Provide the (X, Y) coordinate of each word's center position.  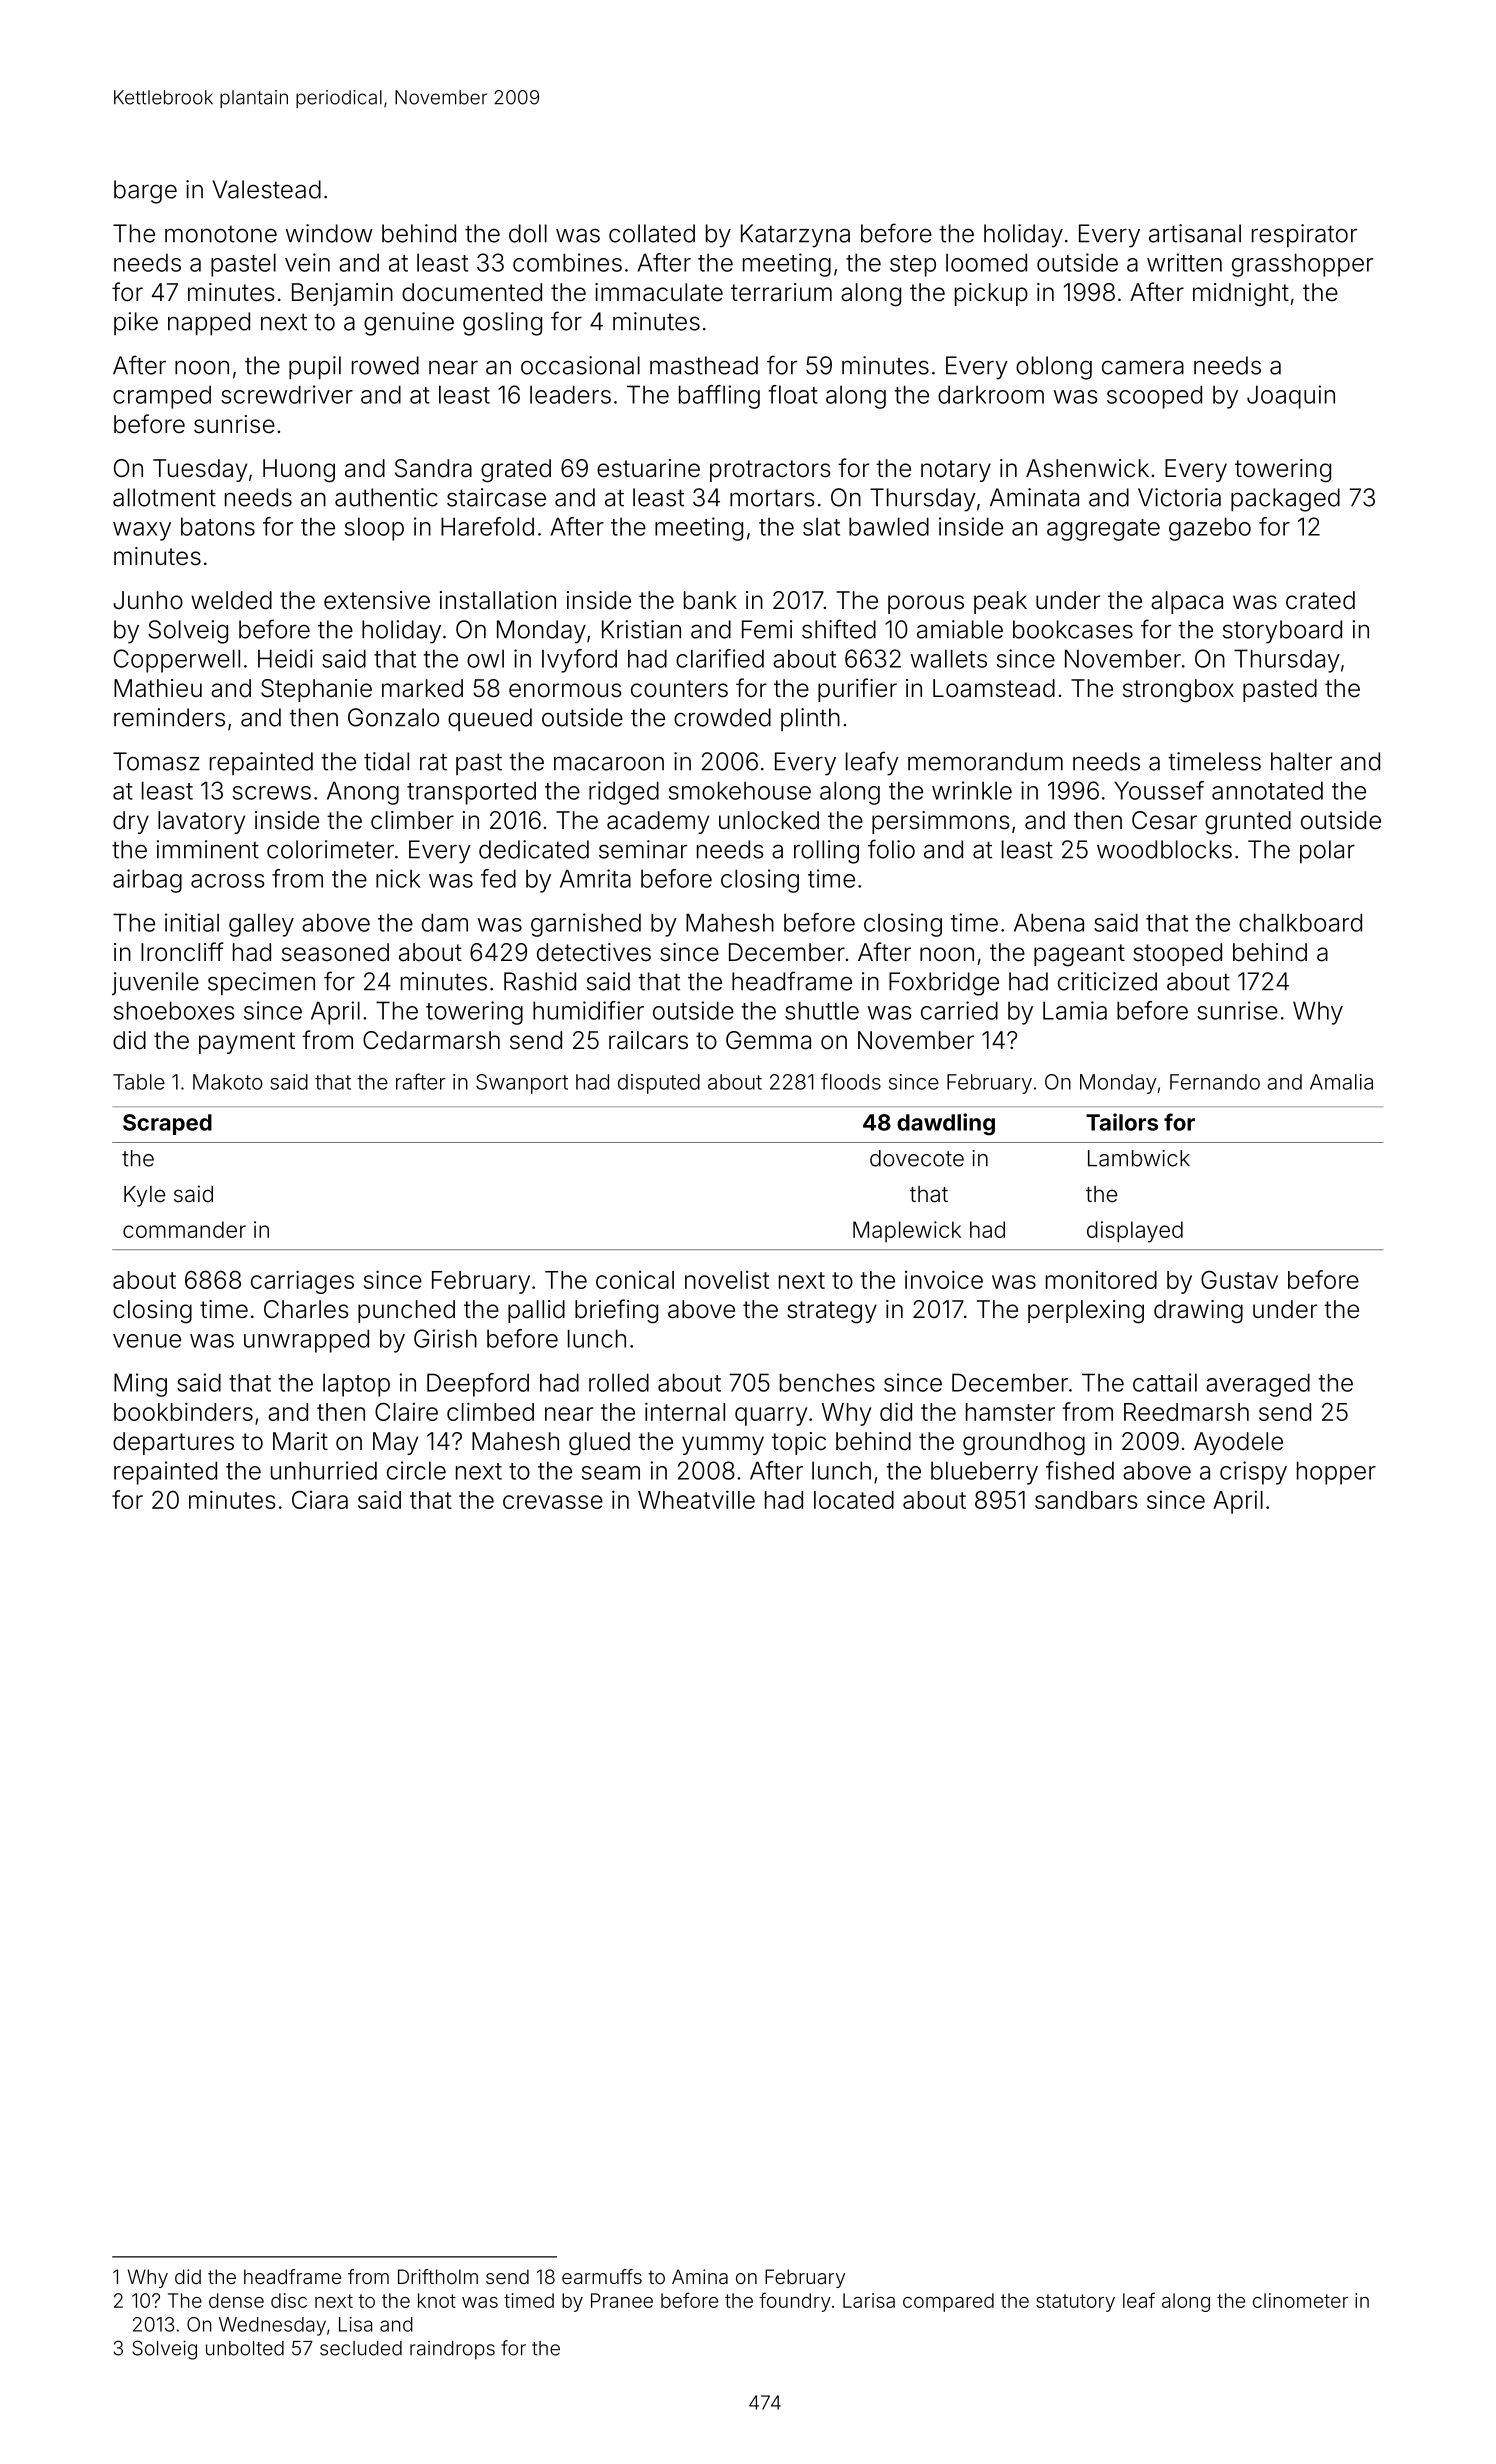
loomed (986, 262)
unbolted (245, 2348)
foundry (795, 2302)
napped (209, 323)
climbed (490, 1411)
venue (147, 1341)
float (793, 394)
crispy (1253, 1473)
